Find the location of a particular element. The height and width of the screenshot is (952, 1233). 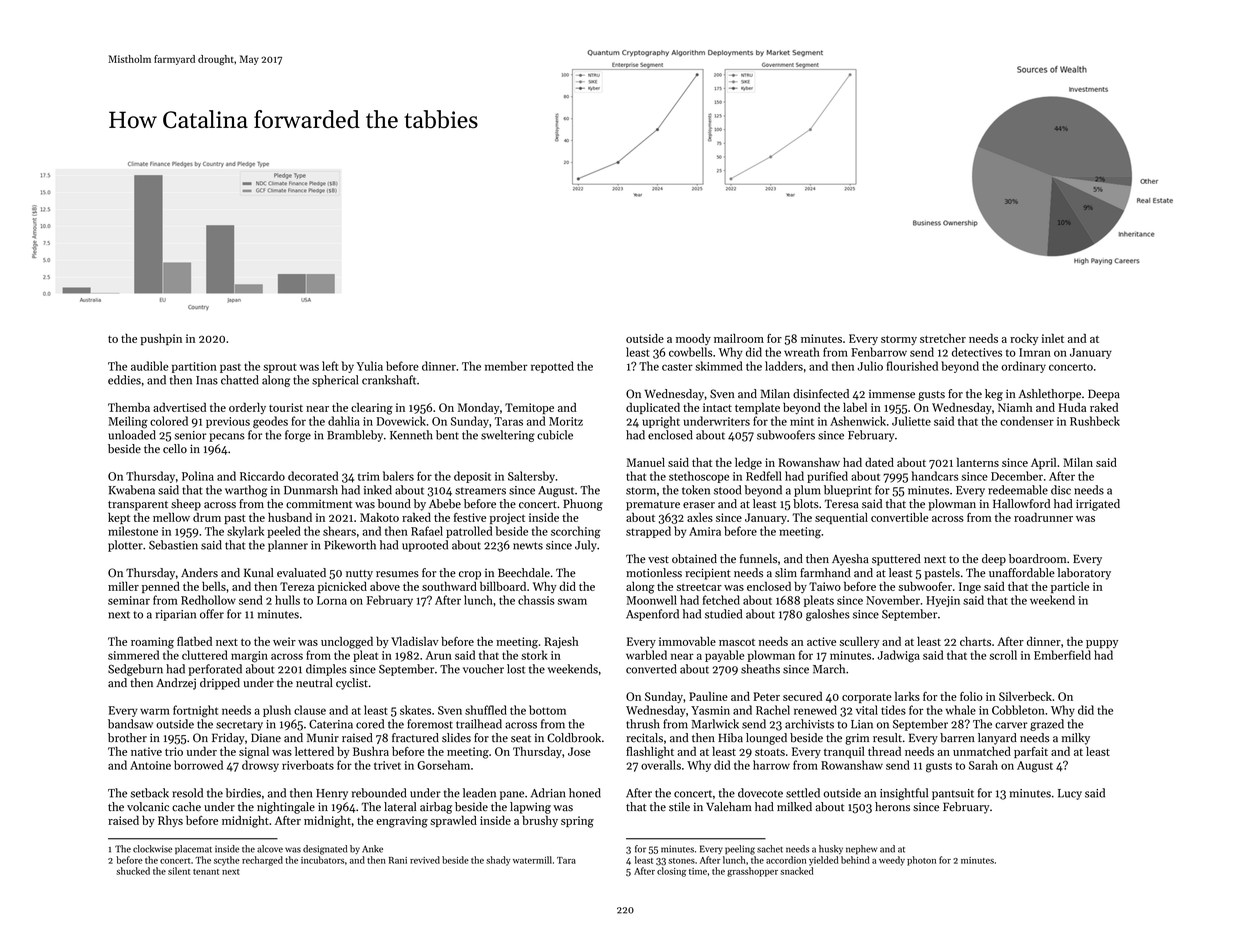

stretcher is located at coordinates (943, 338).
